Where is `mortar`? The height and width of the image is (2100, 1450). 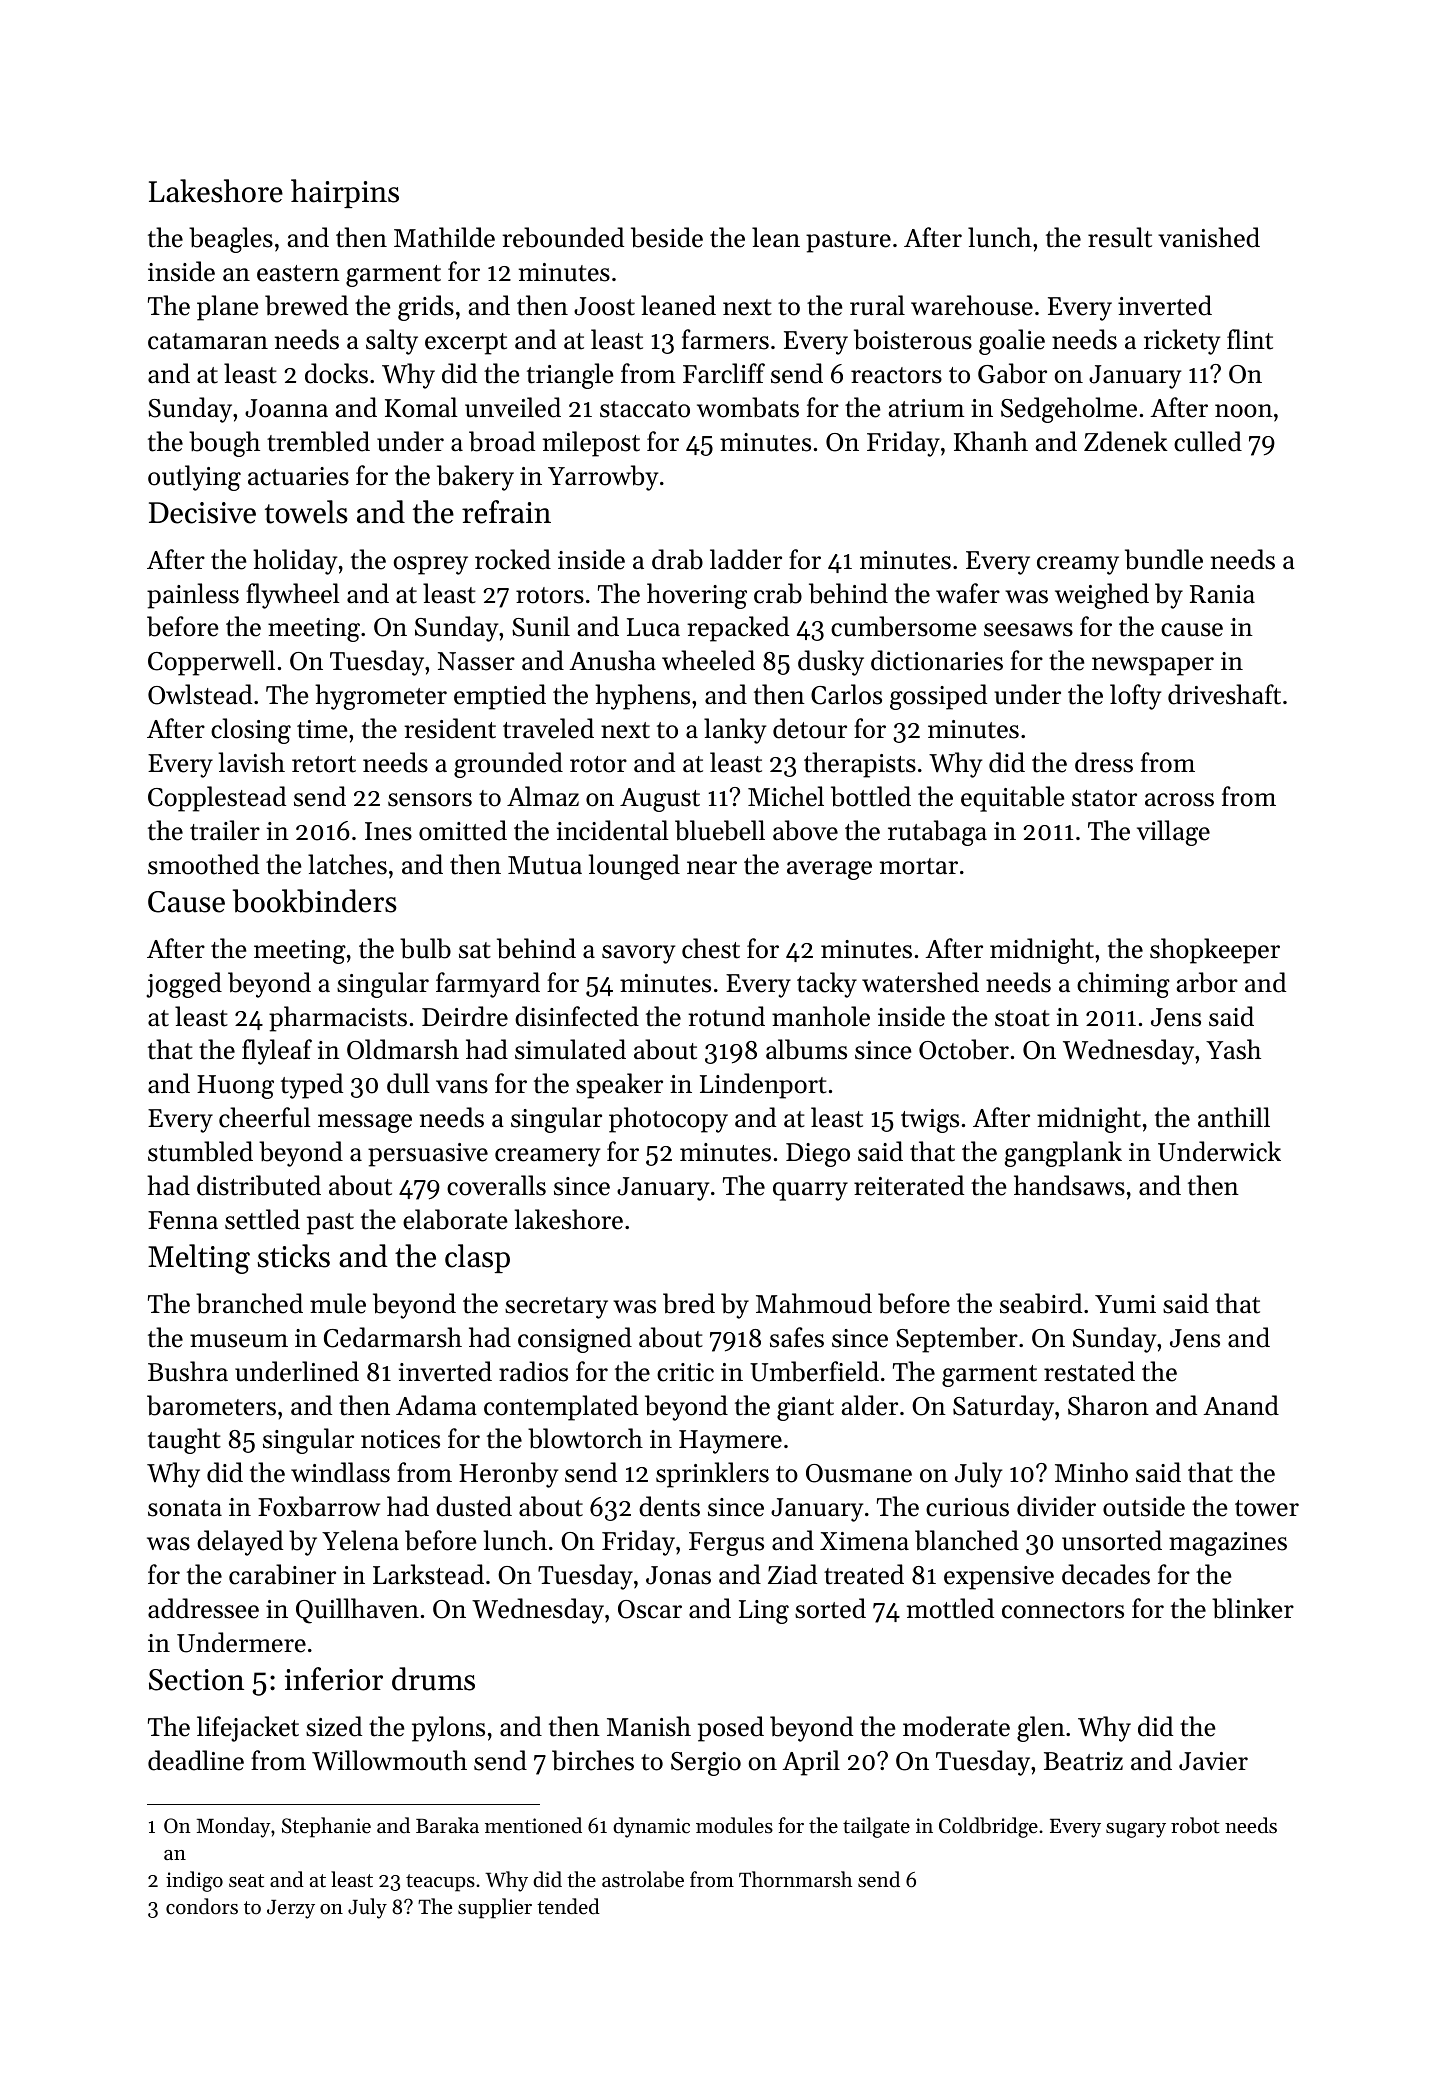
mortar is located at coordinates (919, 866).
